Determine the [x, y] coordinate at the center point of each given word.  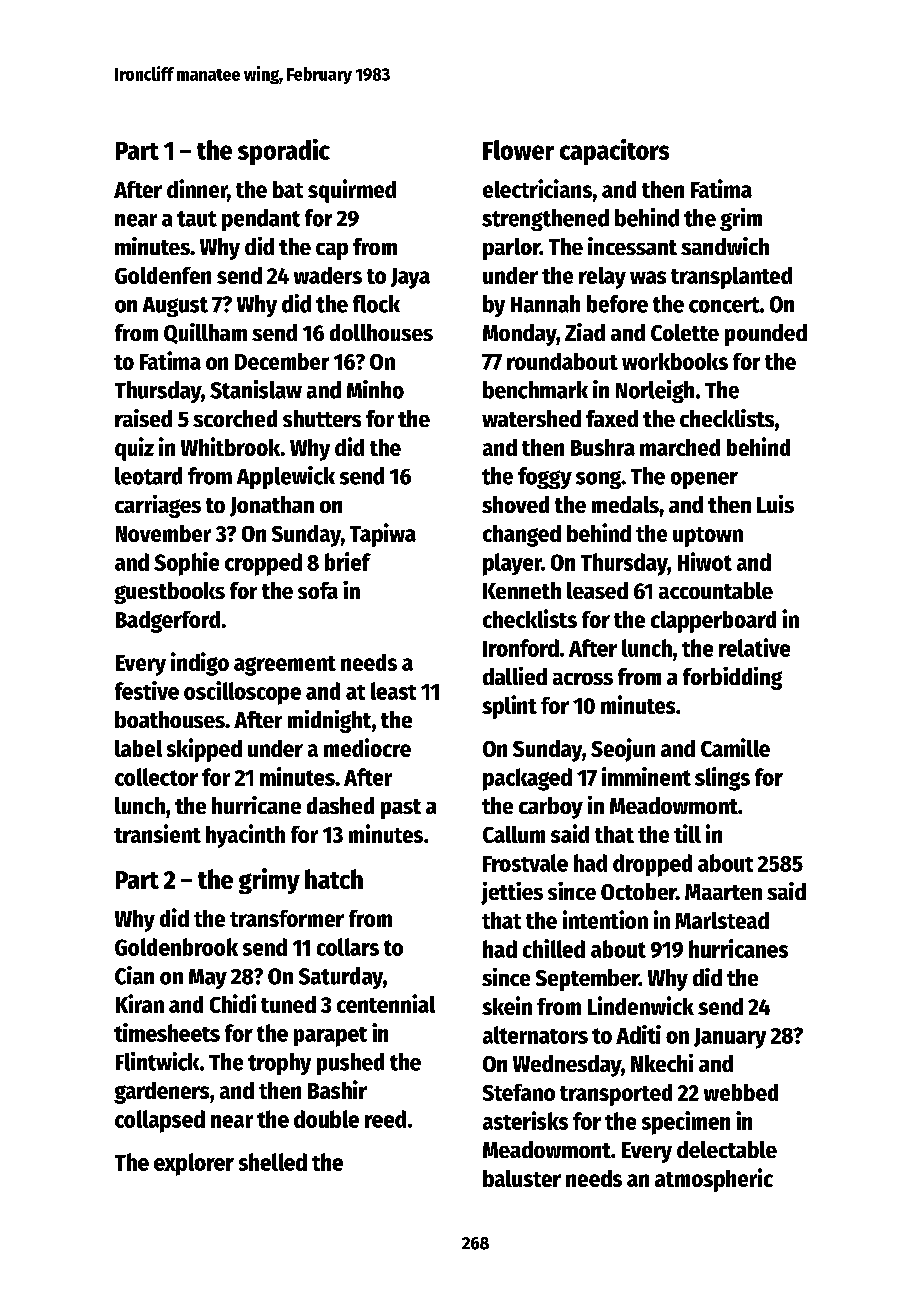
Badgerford [168, 622]
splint [509, 707]
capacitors [614, 152]
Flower [518, 150]
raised [143, 418]
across [583, 679]
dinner [197, 190]
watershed [531, 418]
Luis [775, 504]
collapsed [160, 1121]
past [401, 809]
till [687, 833]
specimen [686, 1123]
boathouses [170, 719]
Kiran [140, 1003]
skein [507, 1005]
